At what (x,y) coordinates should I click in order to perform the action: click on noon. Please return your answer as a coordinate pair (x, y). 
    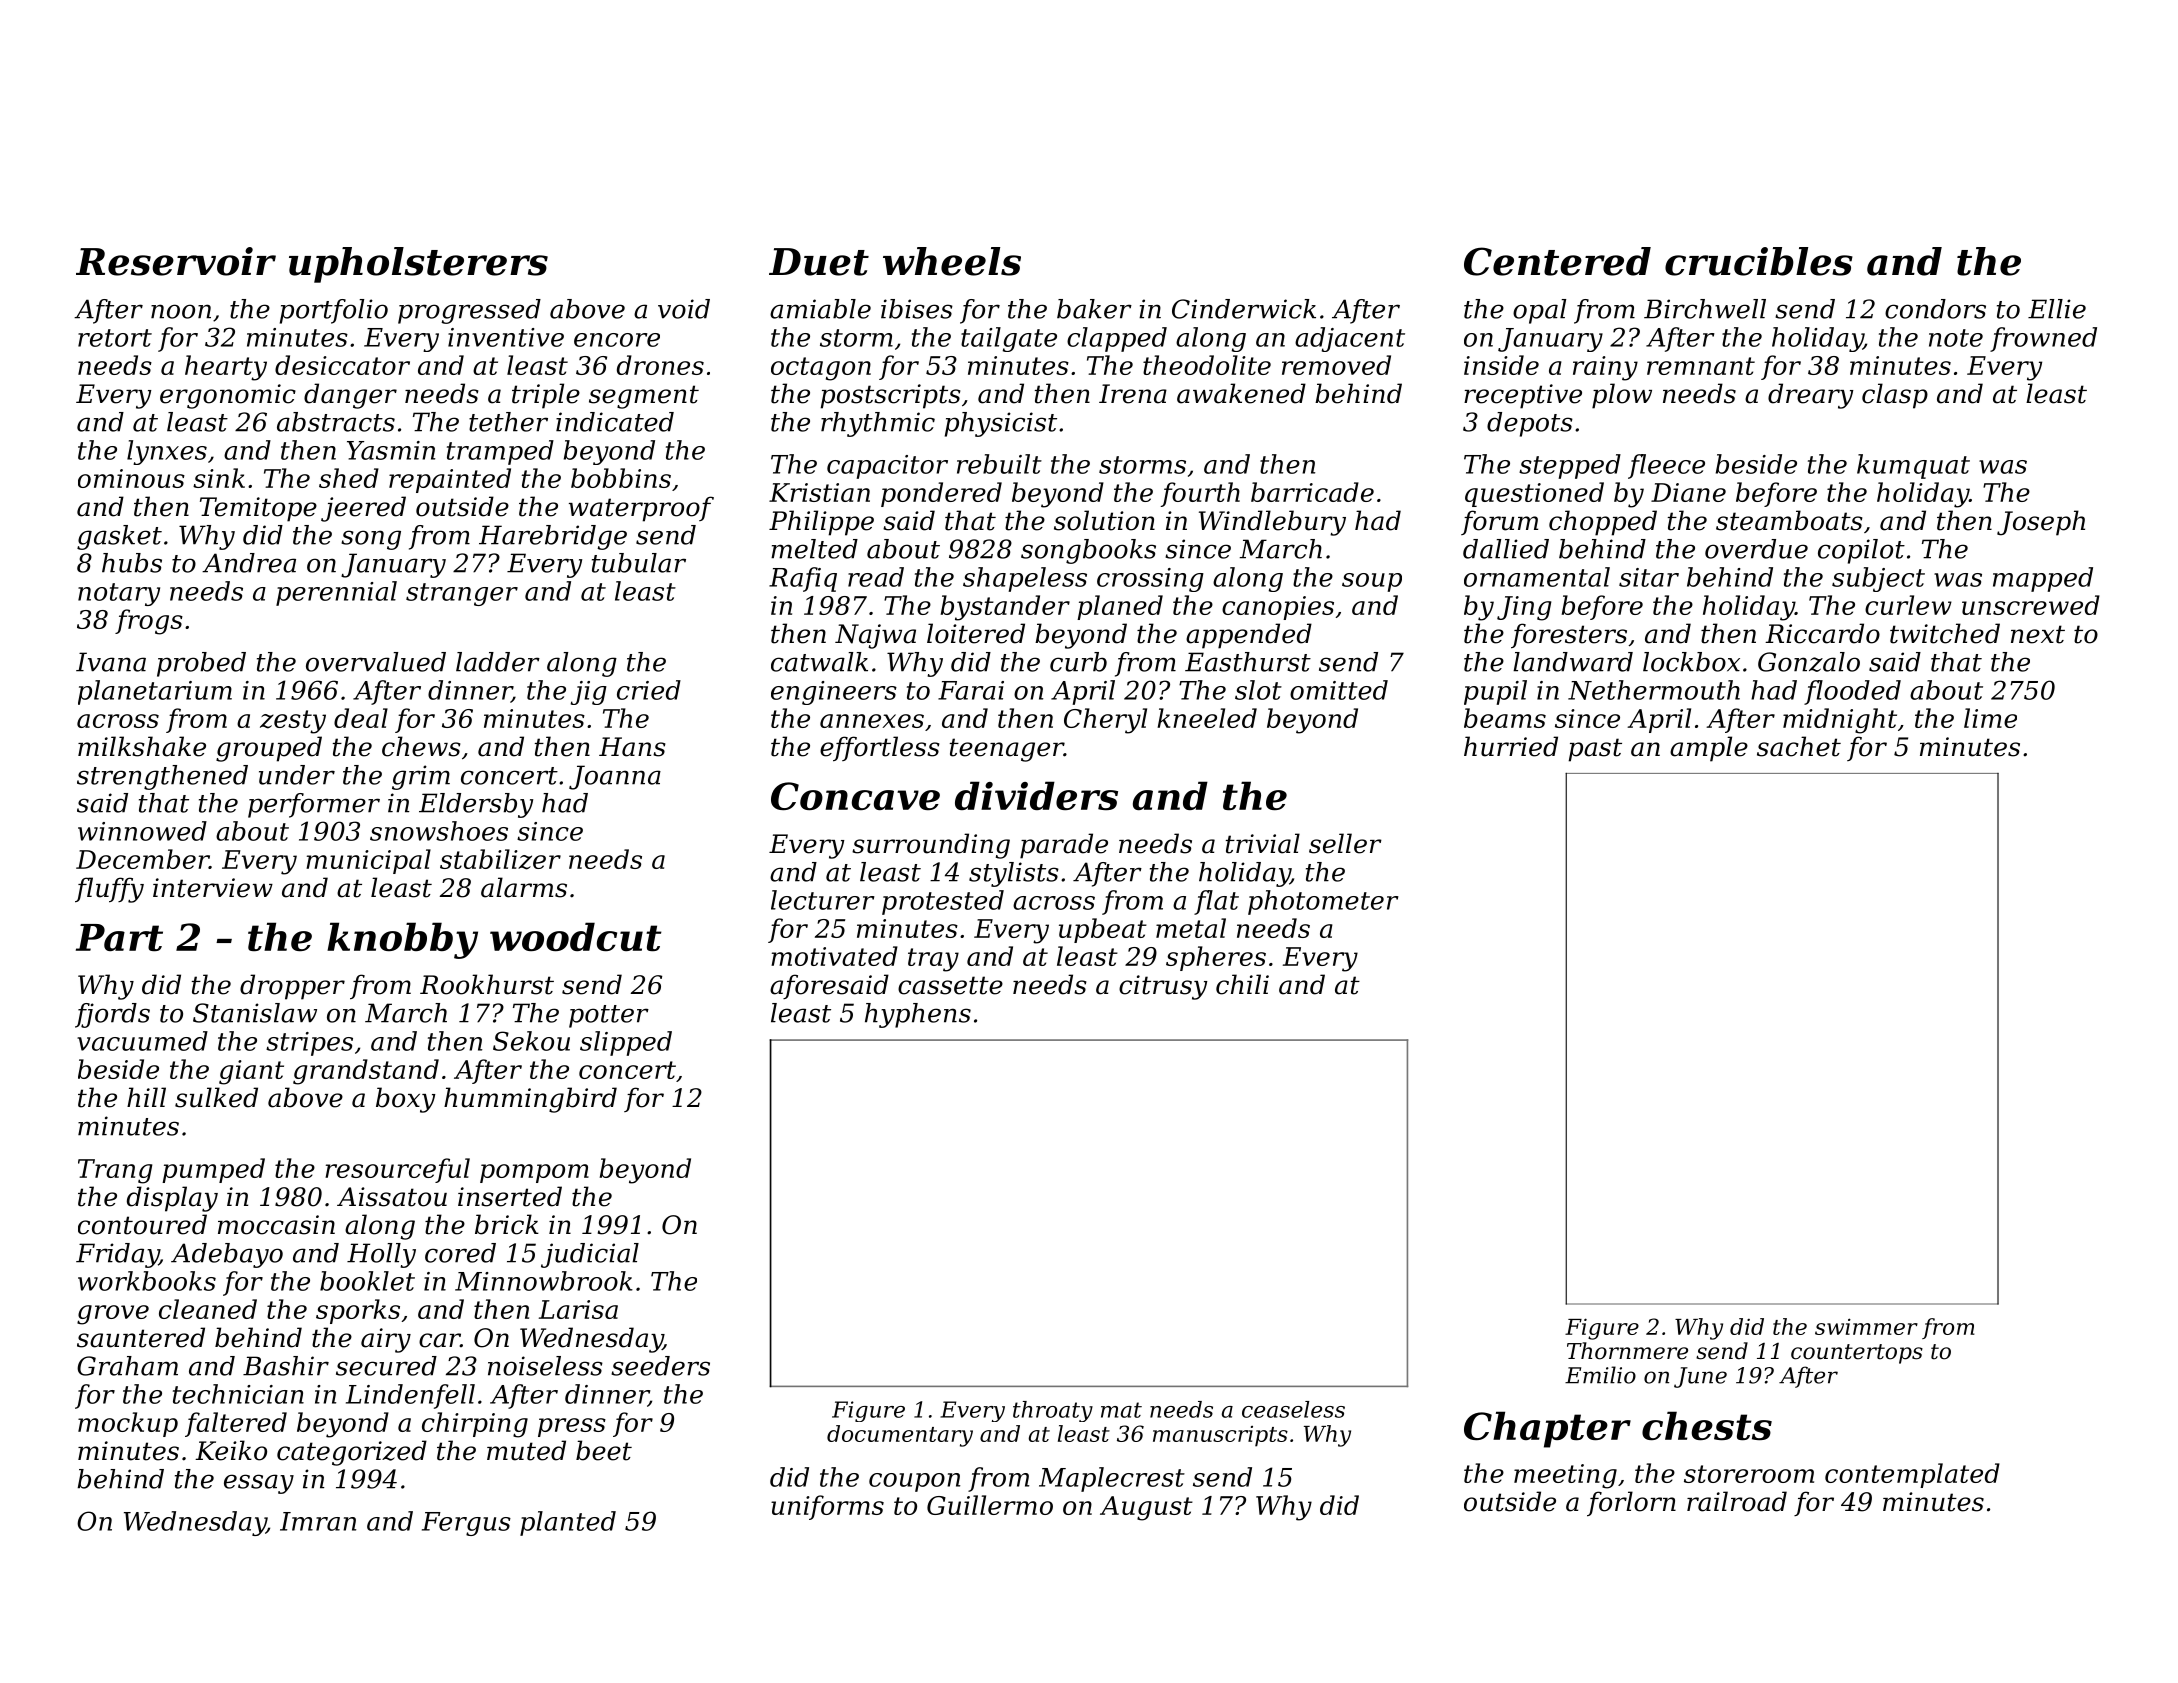
    Looking at the image, I should click on (181, 311).
